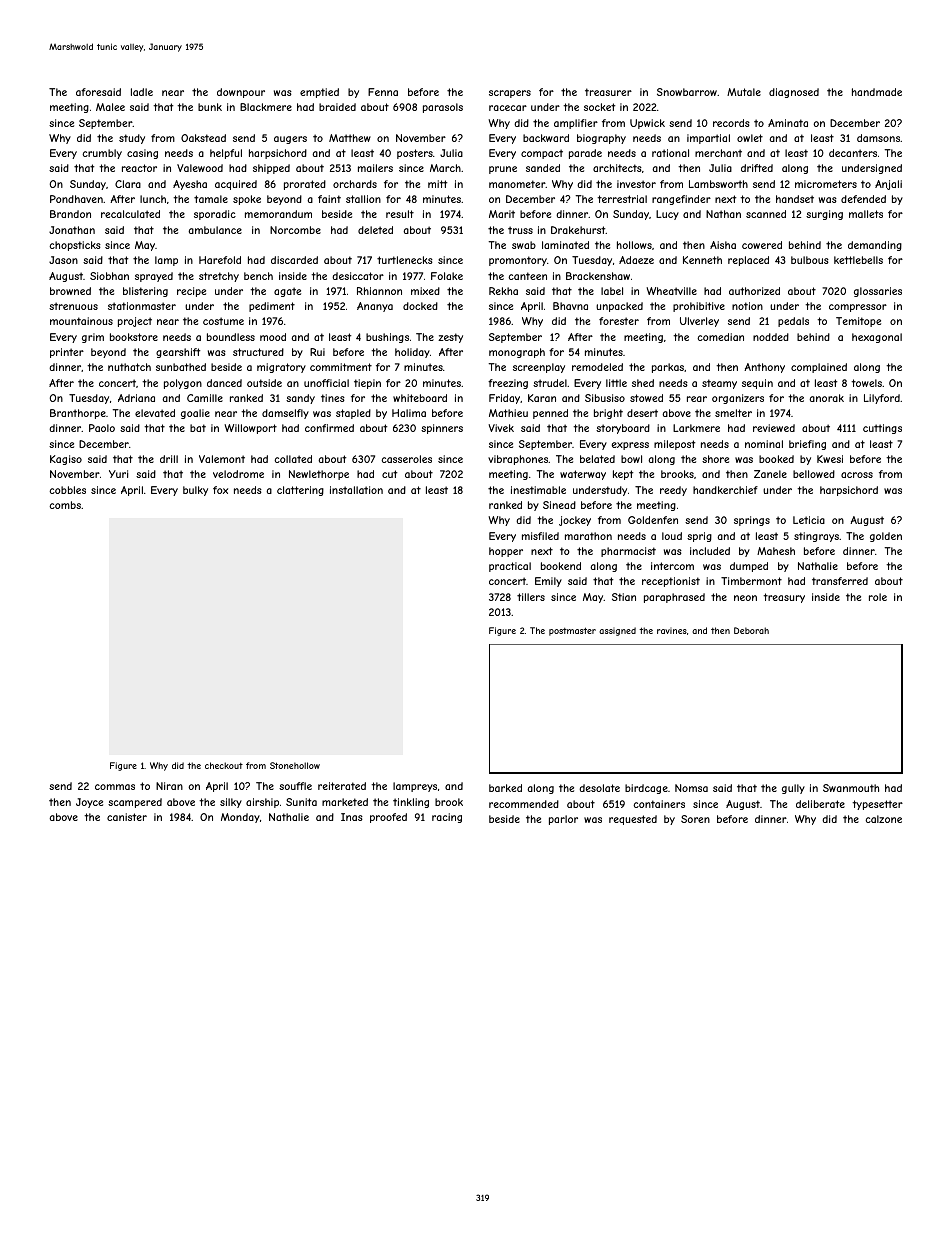  Describe the element at coordinates (411, 803) in the screenshot. I see `tinkling` at that location.
